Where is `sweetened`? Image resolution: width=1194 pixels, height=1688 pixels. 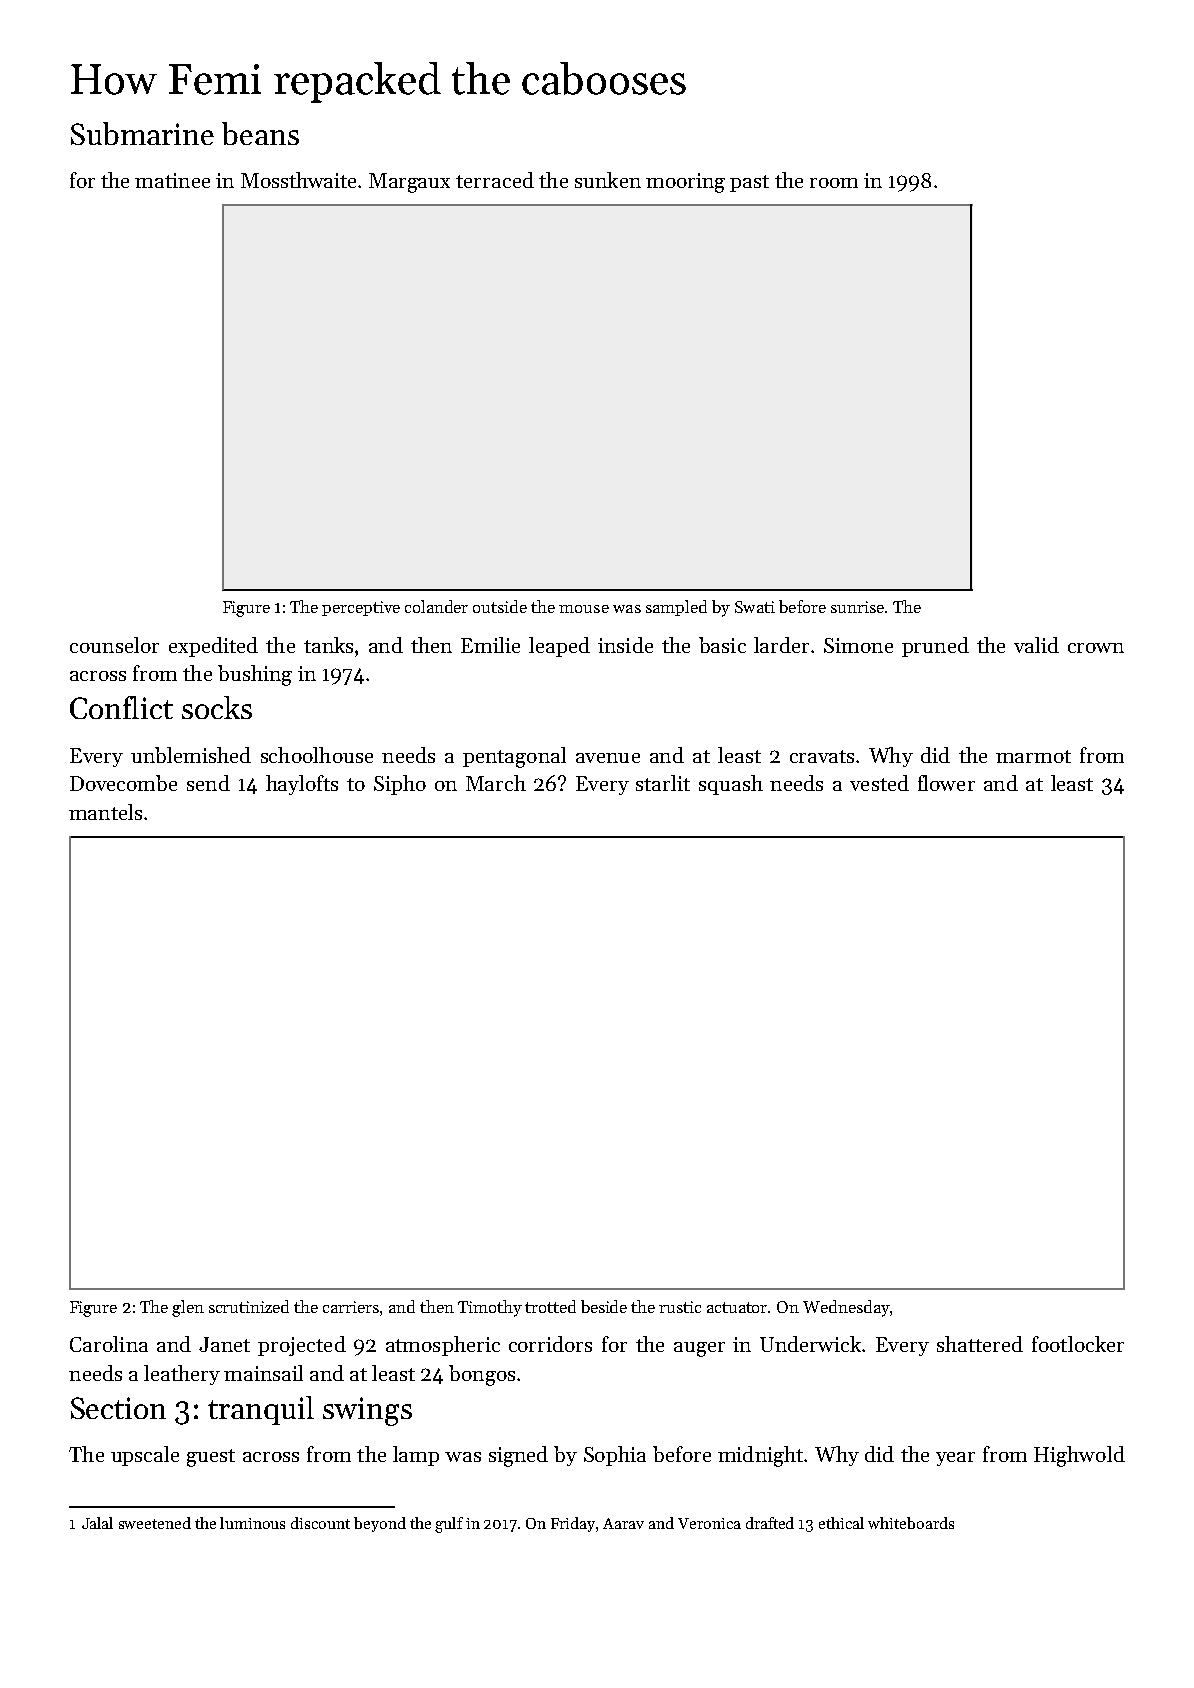
sweetened is located at coordinates (155, 1523).
